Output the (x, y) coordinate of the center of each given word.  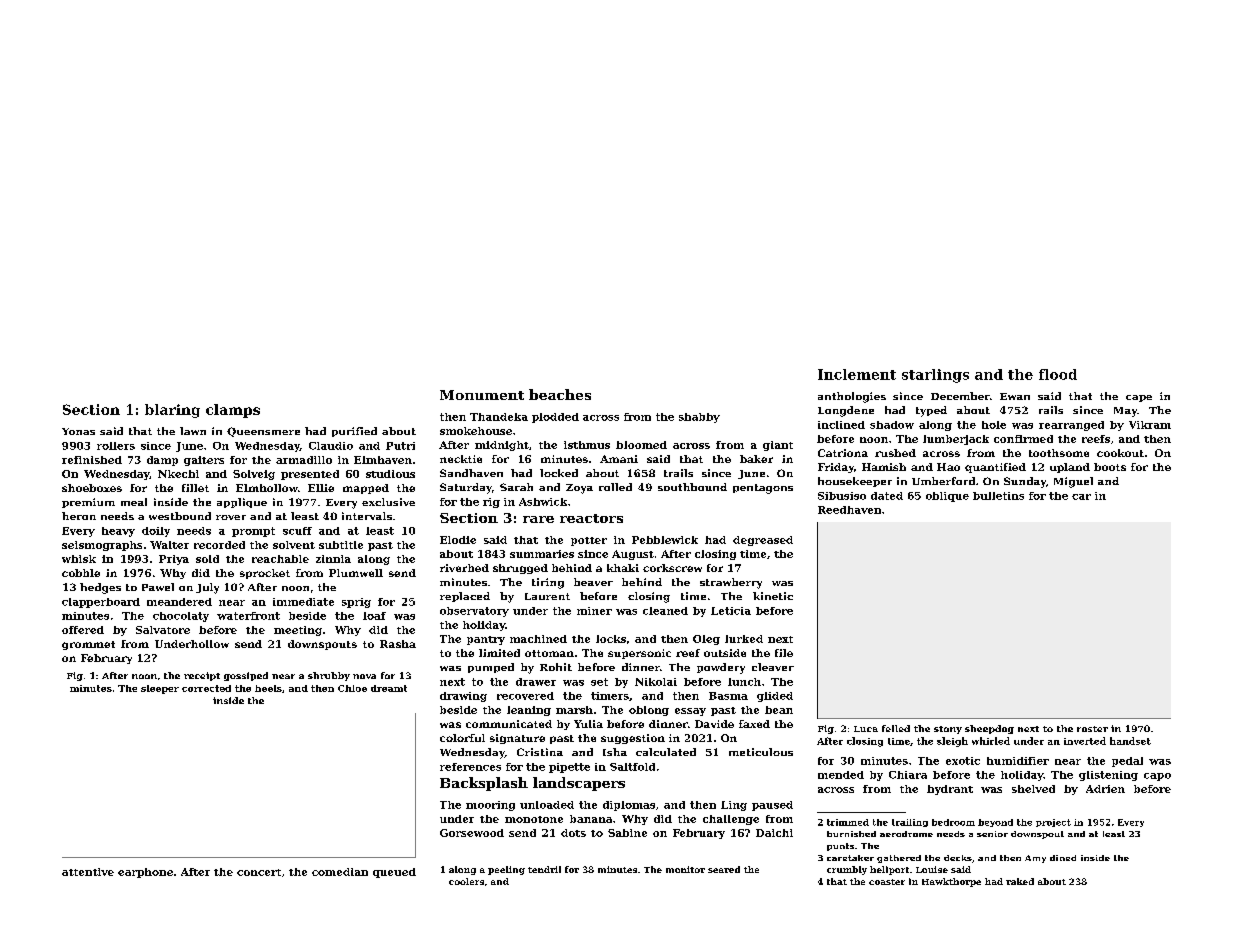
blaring (172, 411)
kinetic (773, 596)
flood (1058, 374)
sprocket (265, 574)
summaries (542, 554)
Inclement (857, 374)
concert (259, 872)
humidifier (1018, 761)
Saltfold (632, 767)
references (470, 767)
